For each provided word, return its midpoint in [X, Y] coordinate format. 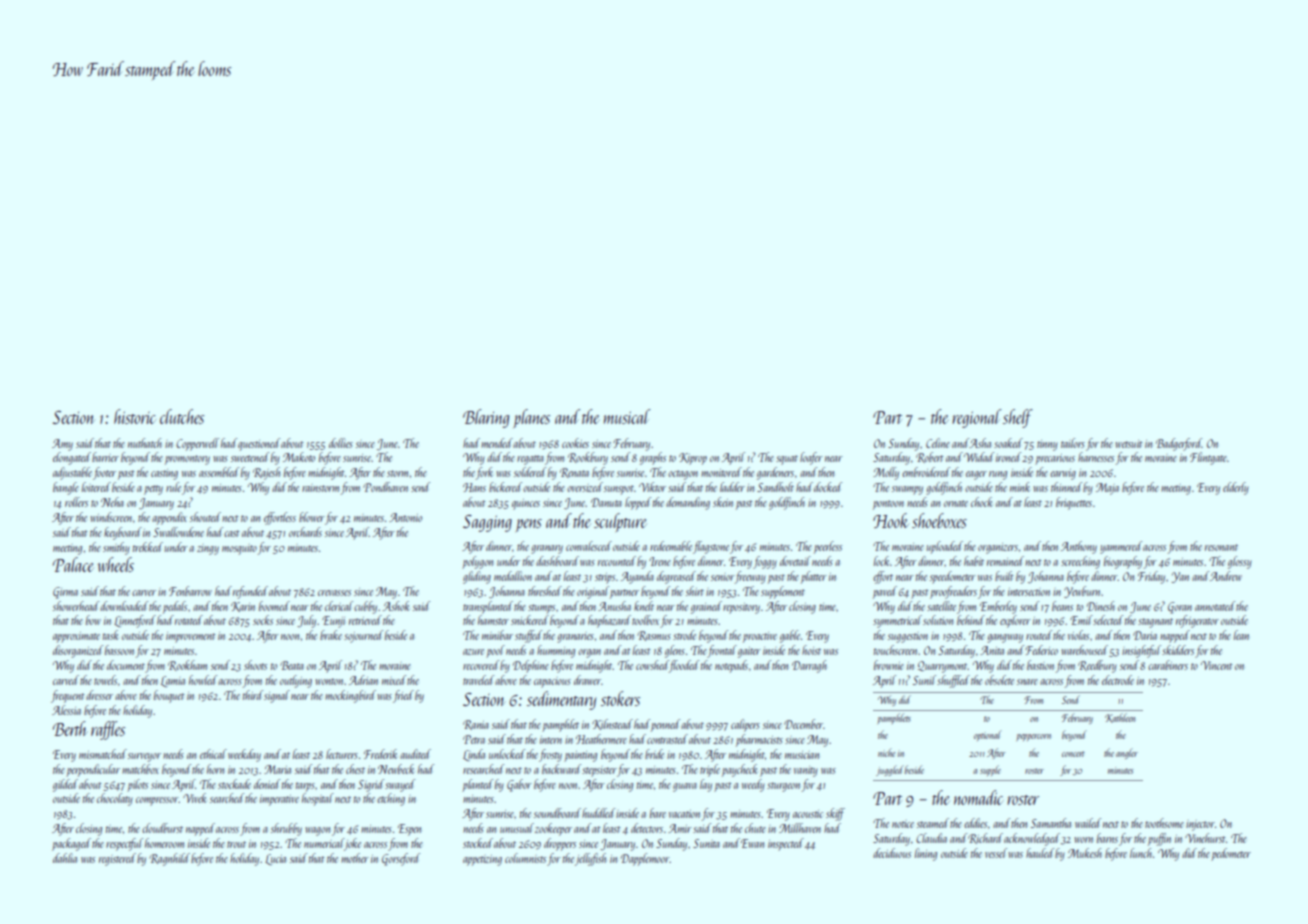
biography [1123, 562]
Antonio [405, 517]
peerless [828, 547]
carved [66, 680]
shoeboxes [939, 520]
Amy [62, 445]
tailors [1073, 443]
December [803, 724]
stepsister [599, 771]
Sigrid [371, 785]
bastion [1040, 665]
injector [1200, 825]
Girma [65, 593]
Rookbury [588, 458]
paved [885, 592]
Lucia [275, 859]
